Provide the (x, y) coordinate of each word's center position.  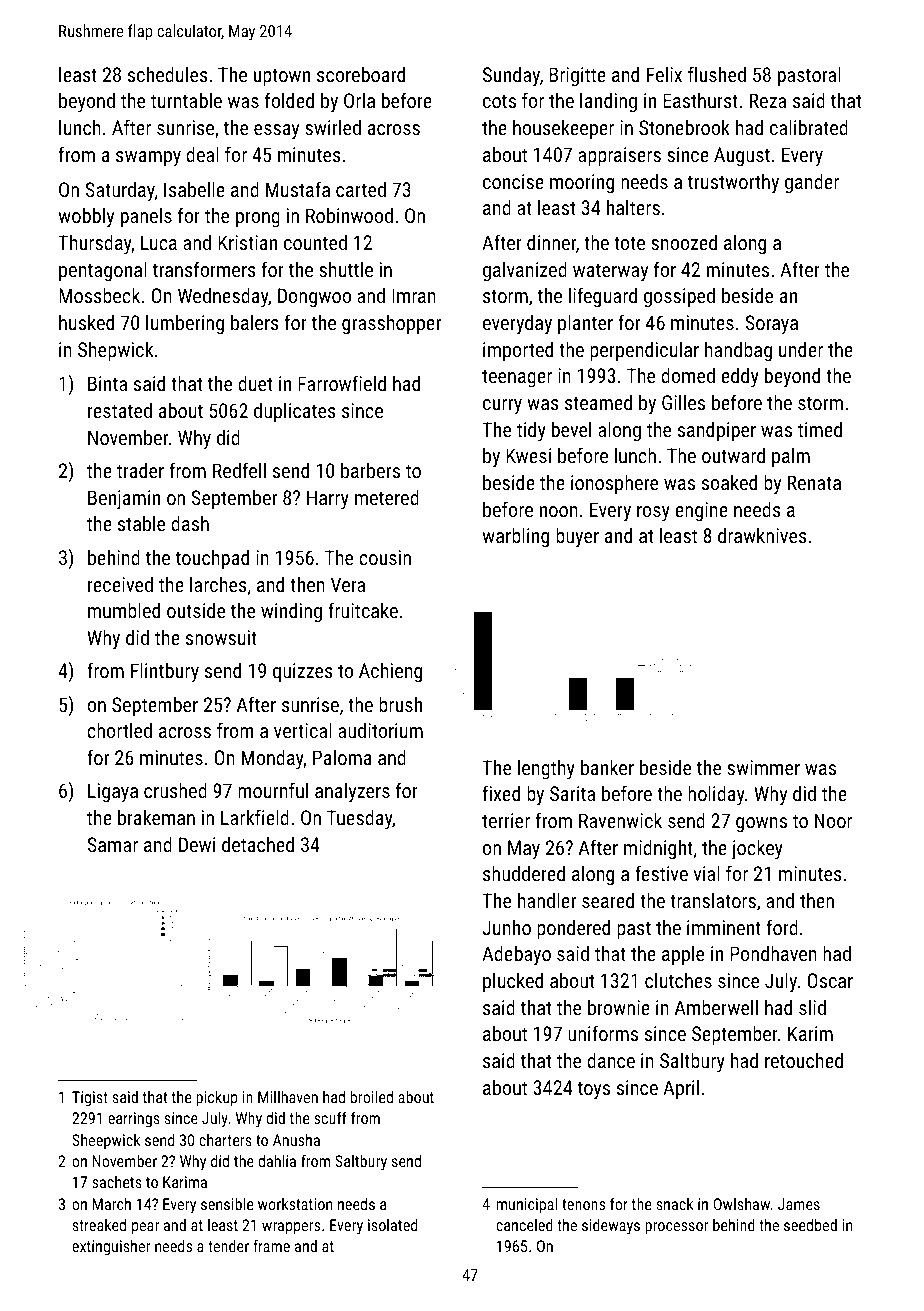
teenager (517, 378)
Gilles (683, 402)
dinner (551, 242)
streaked (99, 1225)
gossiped (679, 297)
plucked (513, 982)
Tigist (90, 1099)
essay (276, 132)
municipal (527, 1206)
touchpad (212, 559)
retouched (804, 1060)
